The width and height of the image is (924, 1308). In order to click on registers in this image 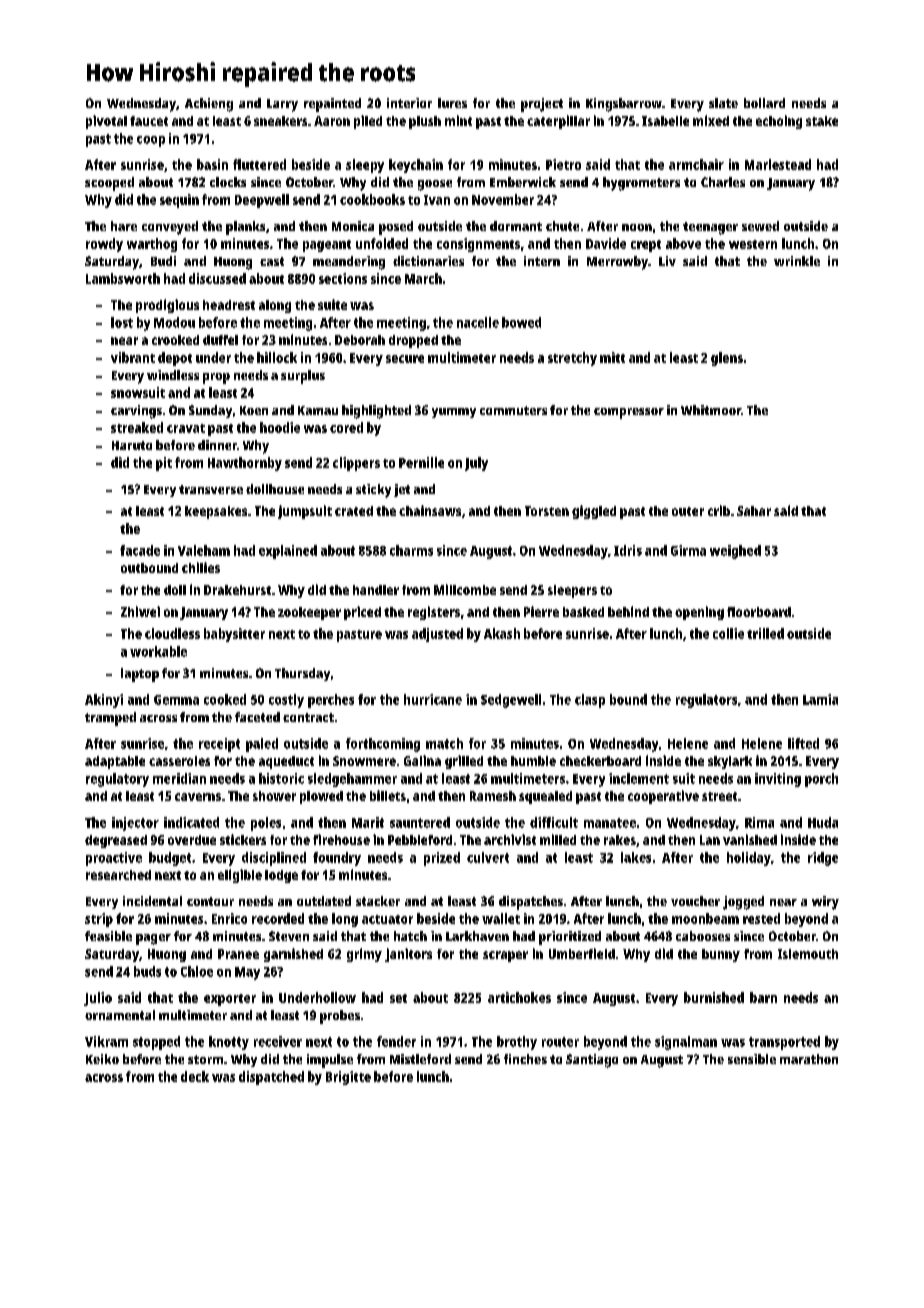, I will do `click(434, 613)`.
